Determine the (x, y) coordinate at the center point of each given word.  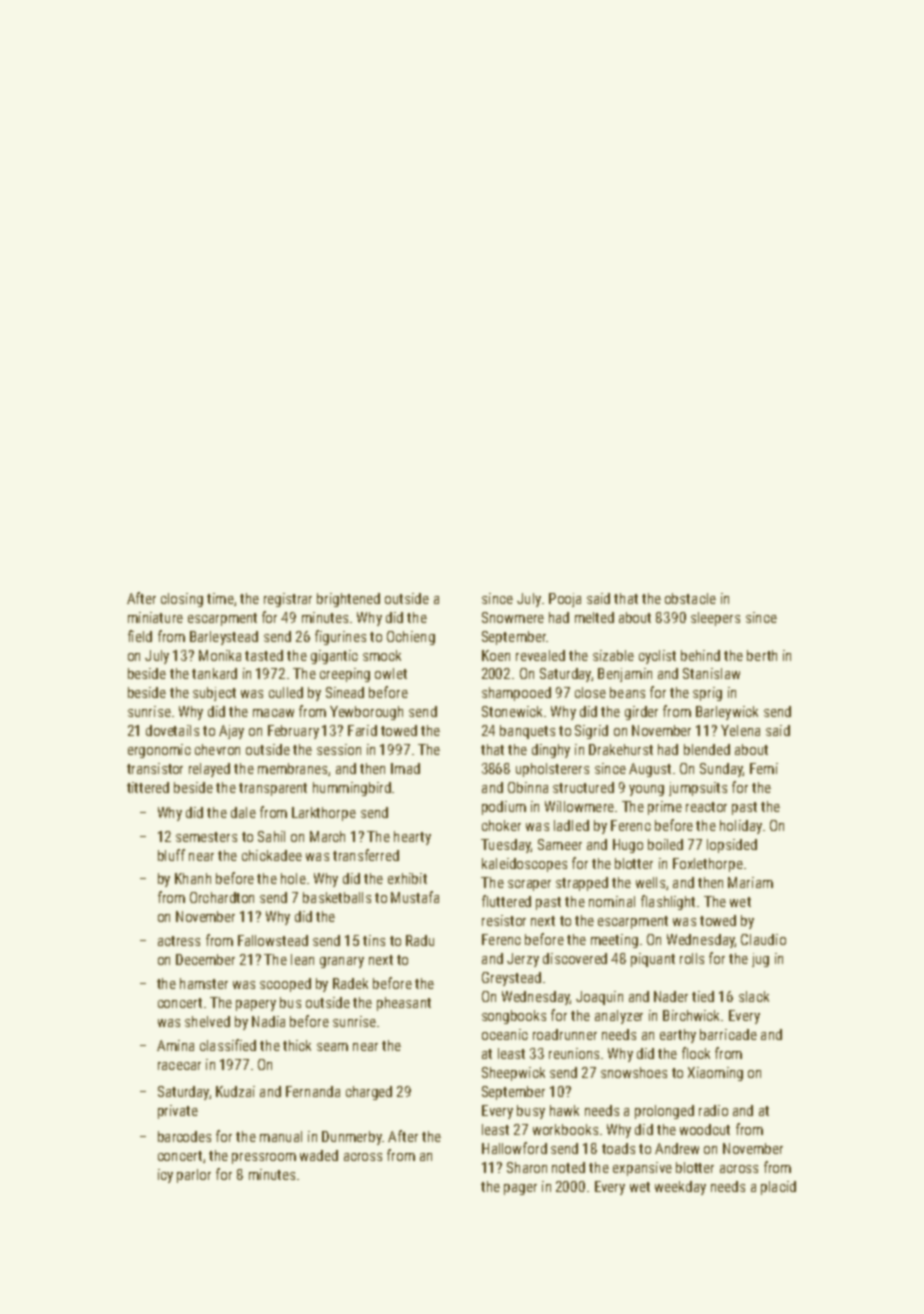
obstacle (690, 598)
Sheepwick (513, 1074)
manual (281, 1136)
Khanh (193, 878)
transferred (366, 855)
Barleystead (224, 638)
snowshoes (634, 1072)
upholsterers (552, 770)
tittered (148, 787)
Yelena (740, 730)
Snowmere (513, 617)
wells (650, 882)
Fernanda (313, 1091)
